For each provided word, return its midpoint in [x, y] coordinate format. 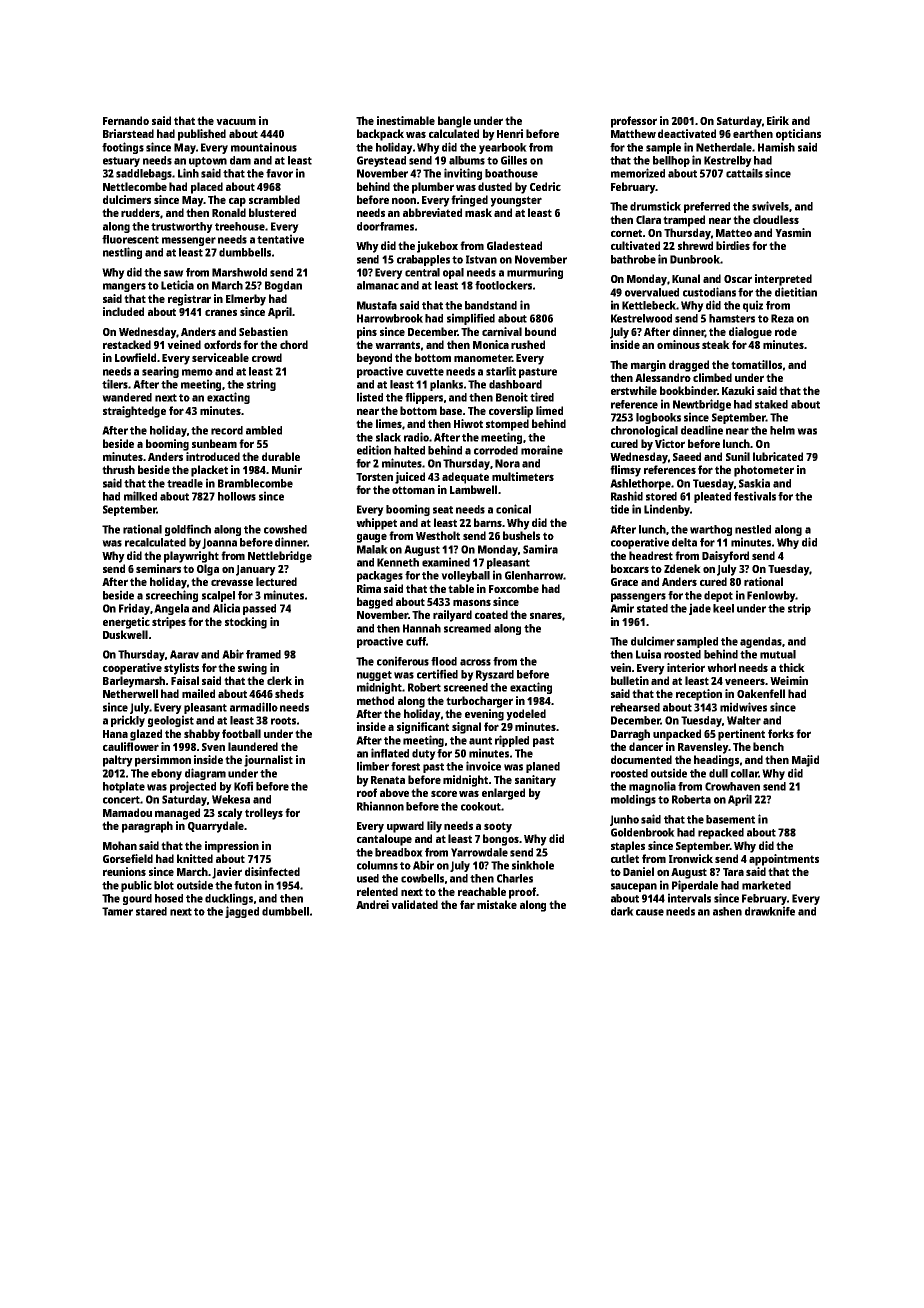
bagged [375, 603]
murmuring [535, 273]
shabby [202, 735]
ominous [678, 344]
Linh [188, 173]
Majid [805, 761]
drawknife [770, 911]
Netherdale [724, 147]
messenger [189, 241]
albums [467, 160]
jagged [242, 912]
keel [723, 608]
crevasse [232, 582]
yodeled [526, 715]
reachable [482, 891]
